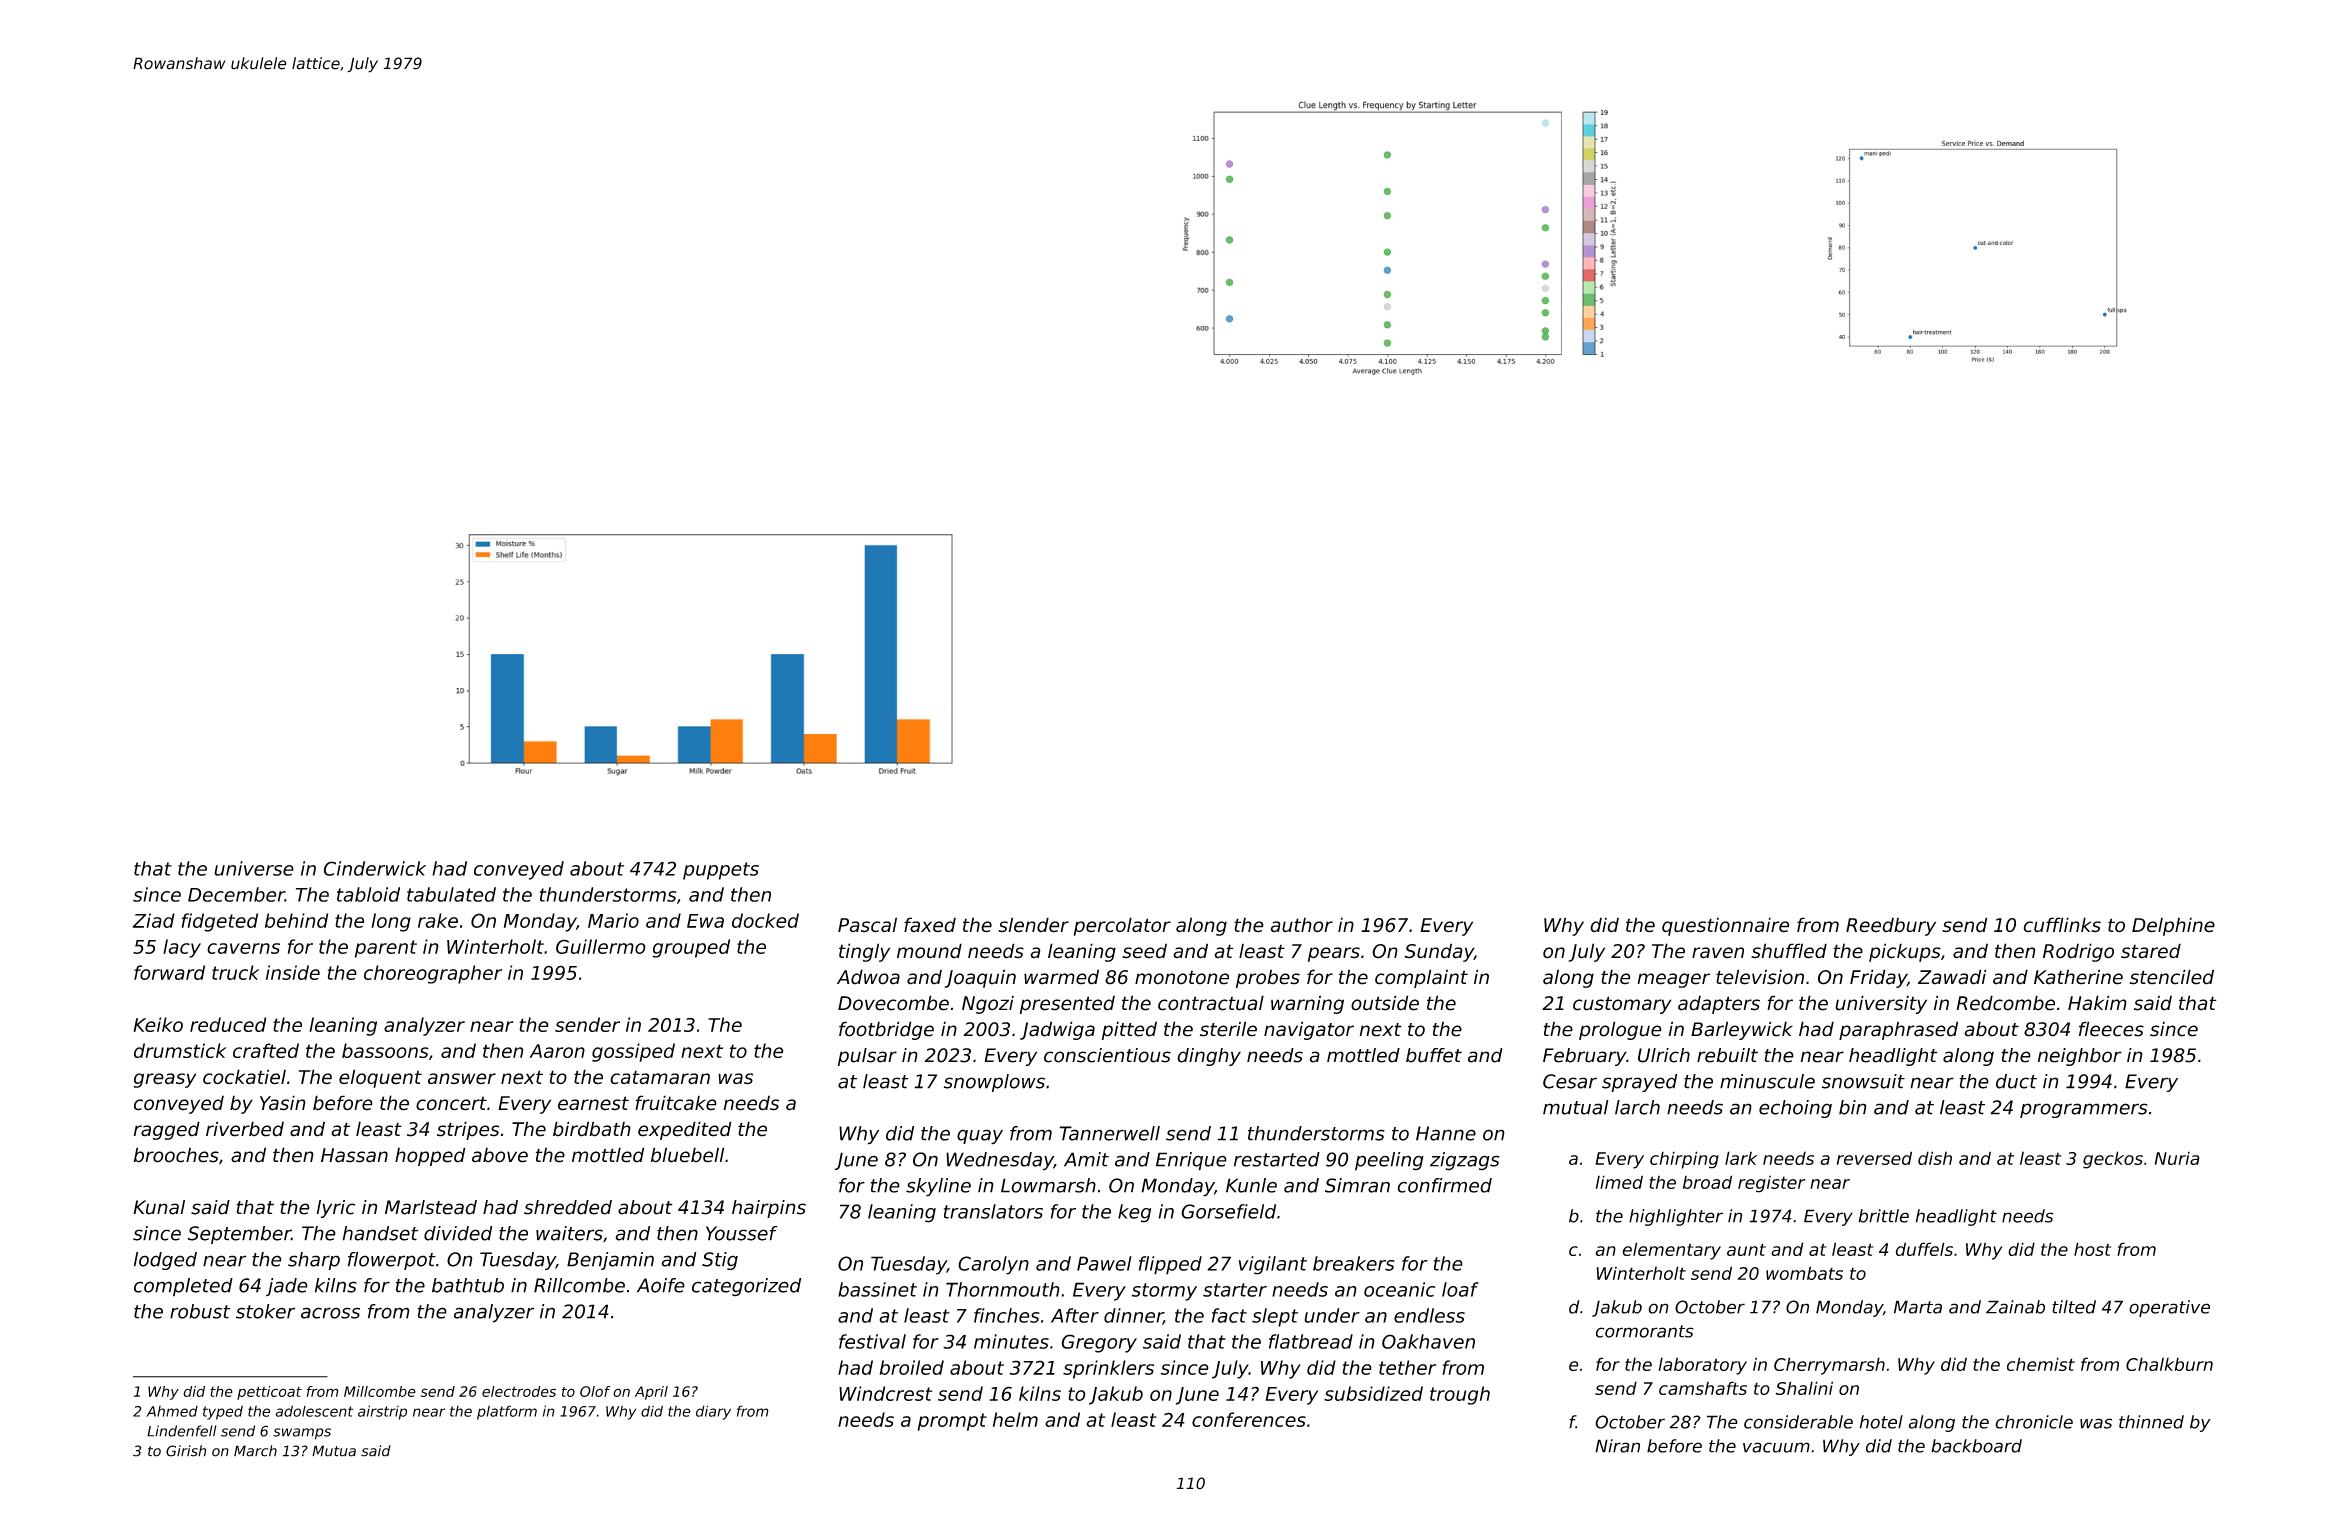 The image size is (2352, 1522). I want to click on Girish, so click(186, 1451).
